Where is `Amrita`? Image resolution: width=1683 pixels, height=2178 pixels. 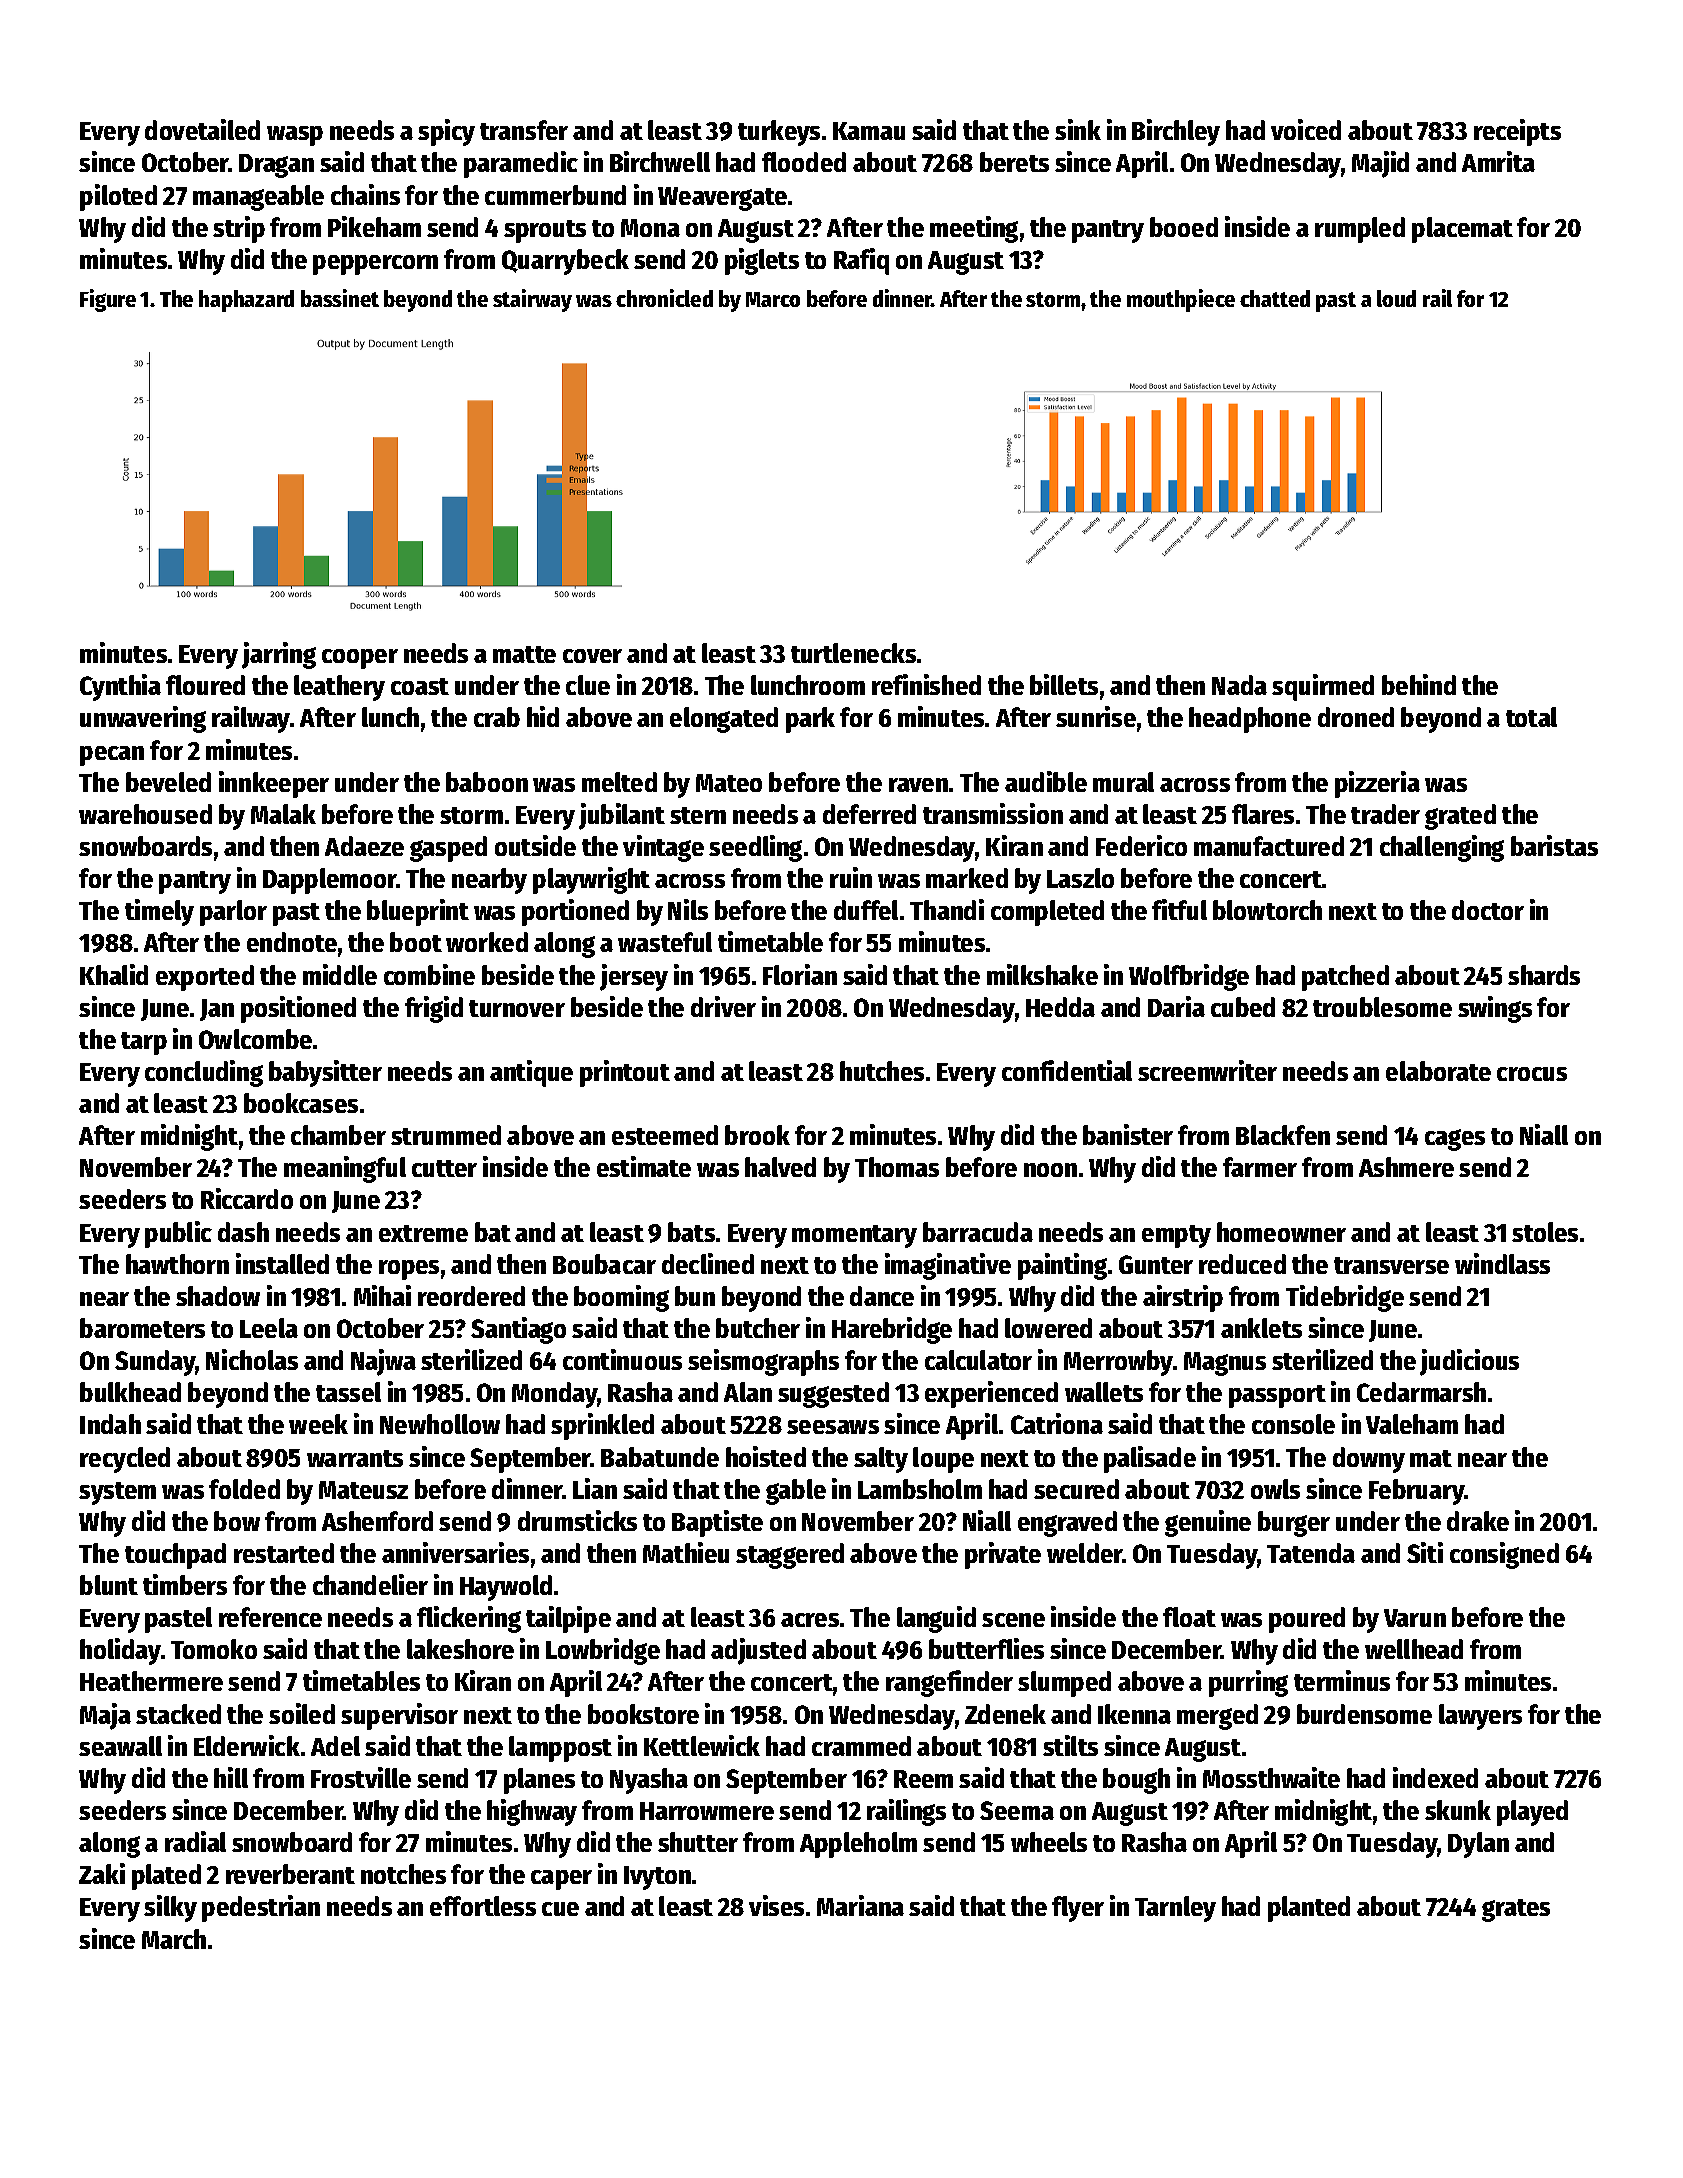
Amrita is located at coordinates (1498, 161).
